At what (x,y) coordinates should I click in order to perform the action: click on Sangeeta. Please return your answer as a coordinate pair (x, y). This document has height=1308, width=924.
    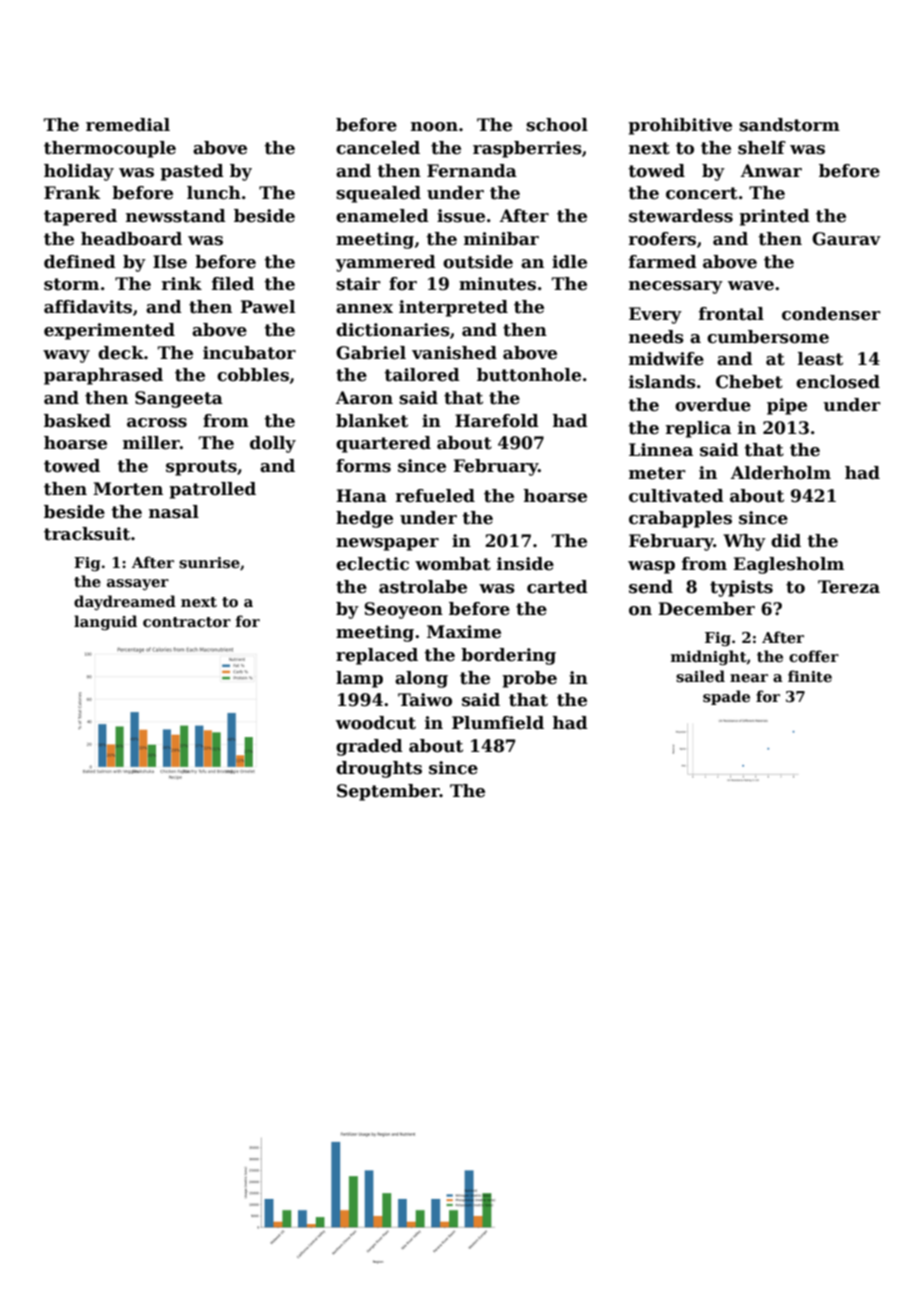
    Looking at the image, I should click on (179, 399).
